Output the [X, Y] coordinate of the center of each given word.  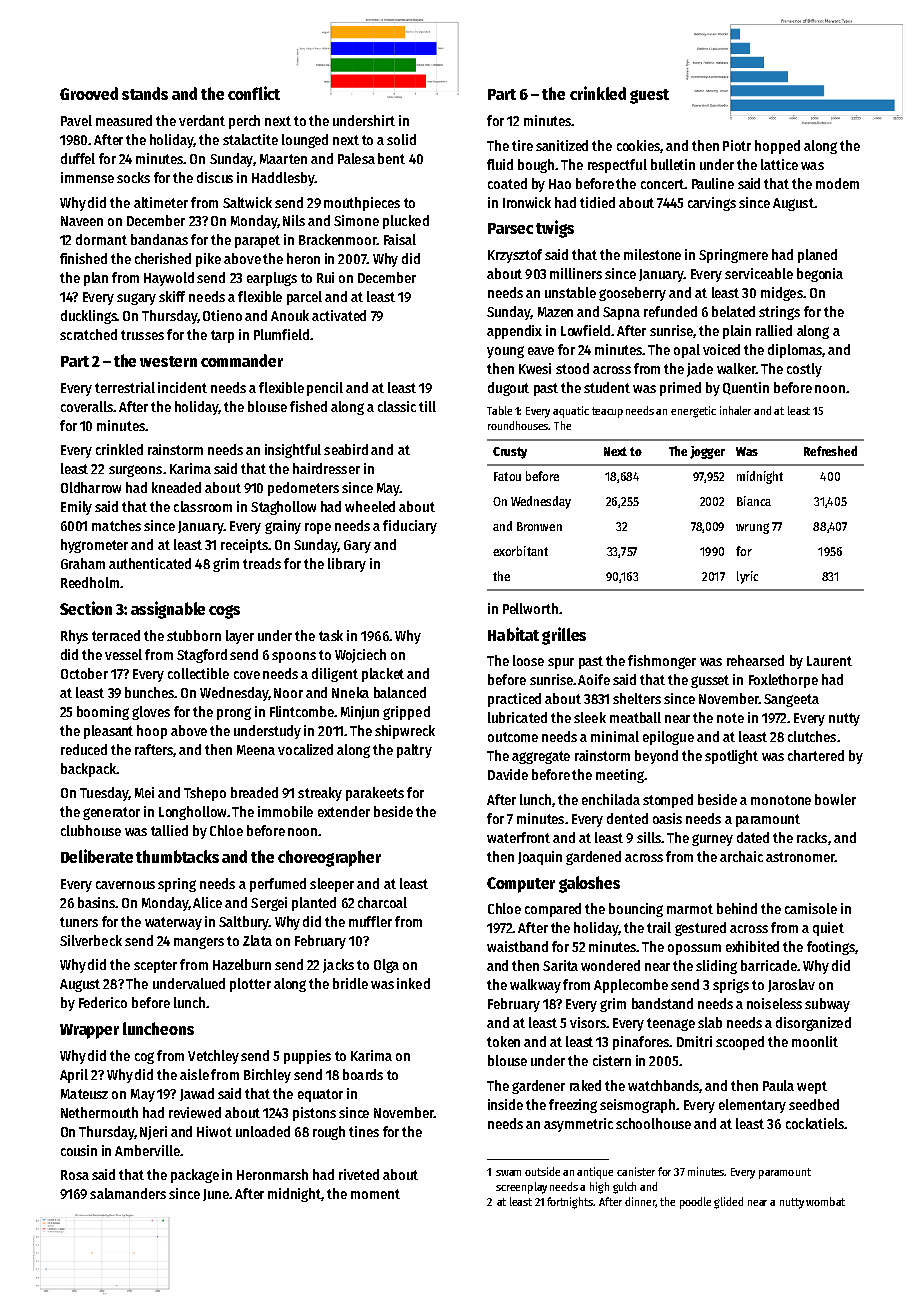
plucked [406, 222]
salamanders [128, 1193]
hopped [777, 147]
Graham [83, 563]
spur [561, 663]
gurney [712, 840]
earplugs [272, 279]
